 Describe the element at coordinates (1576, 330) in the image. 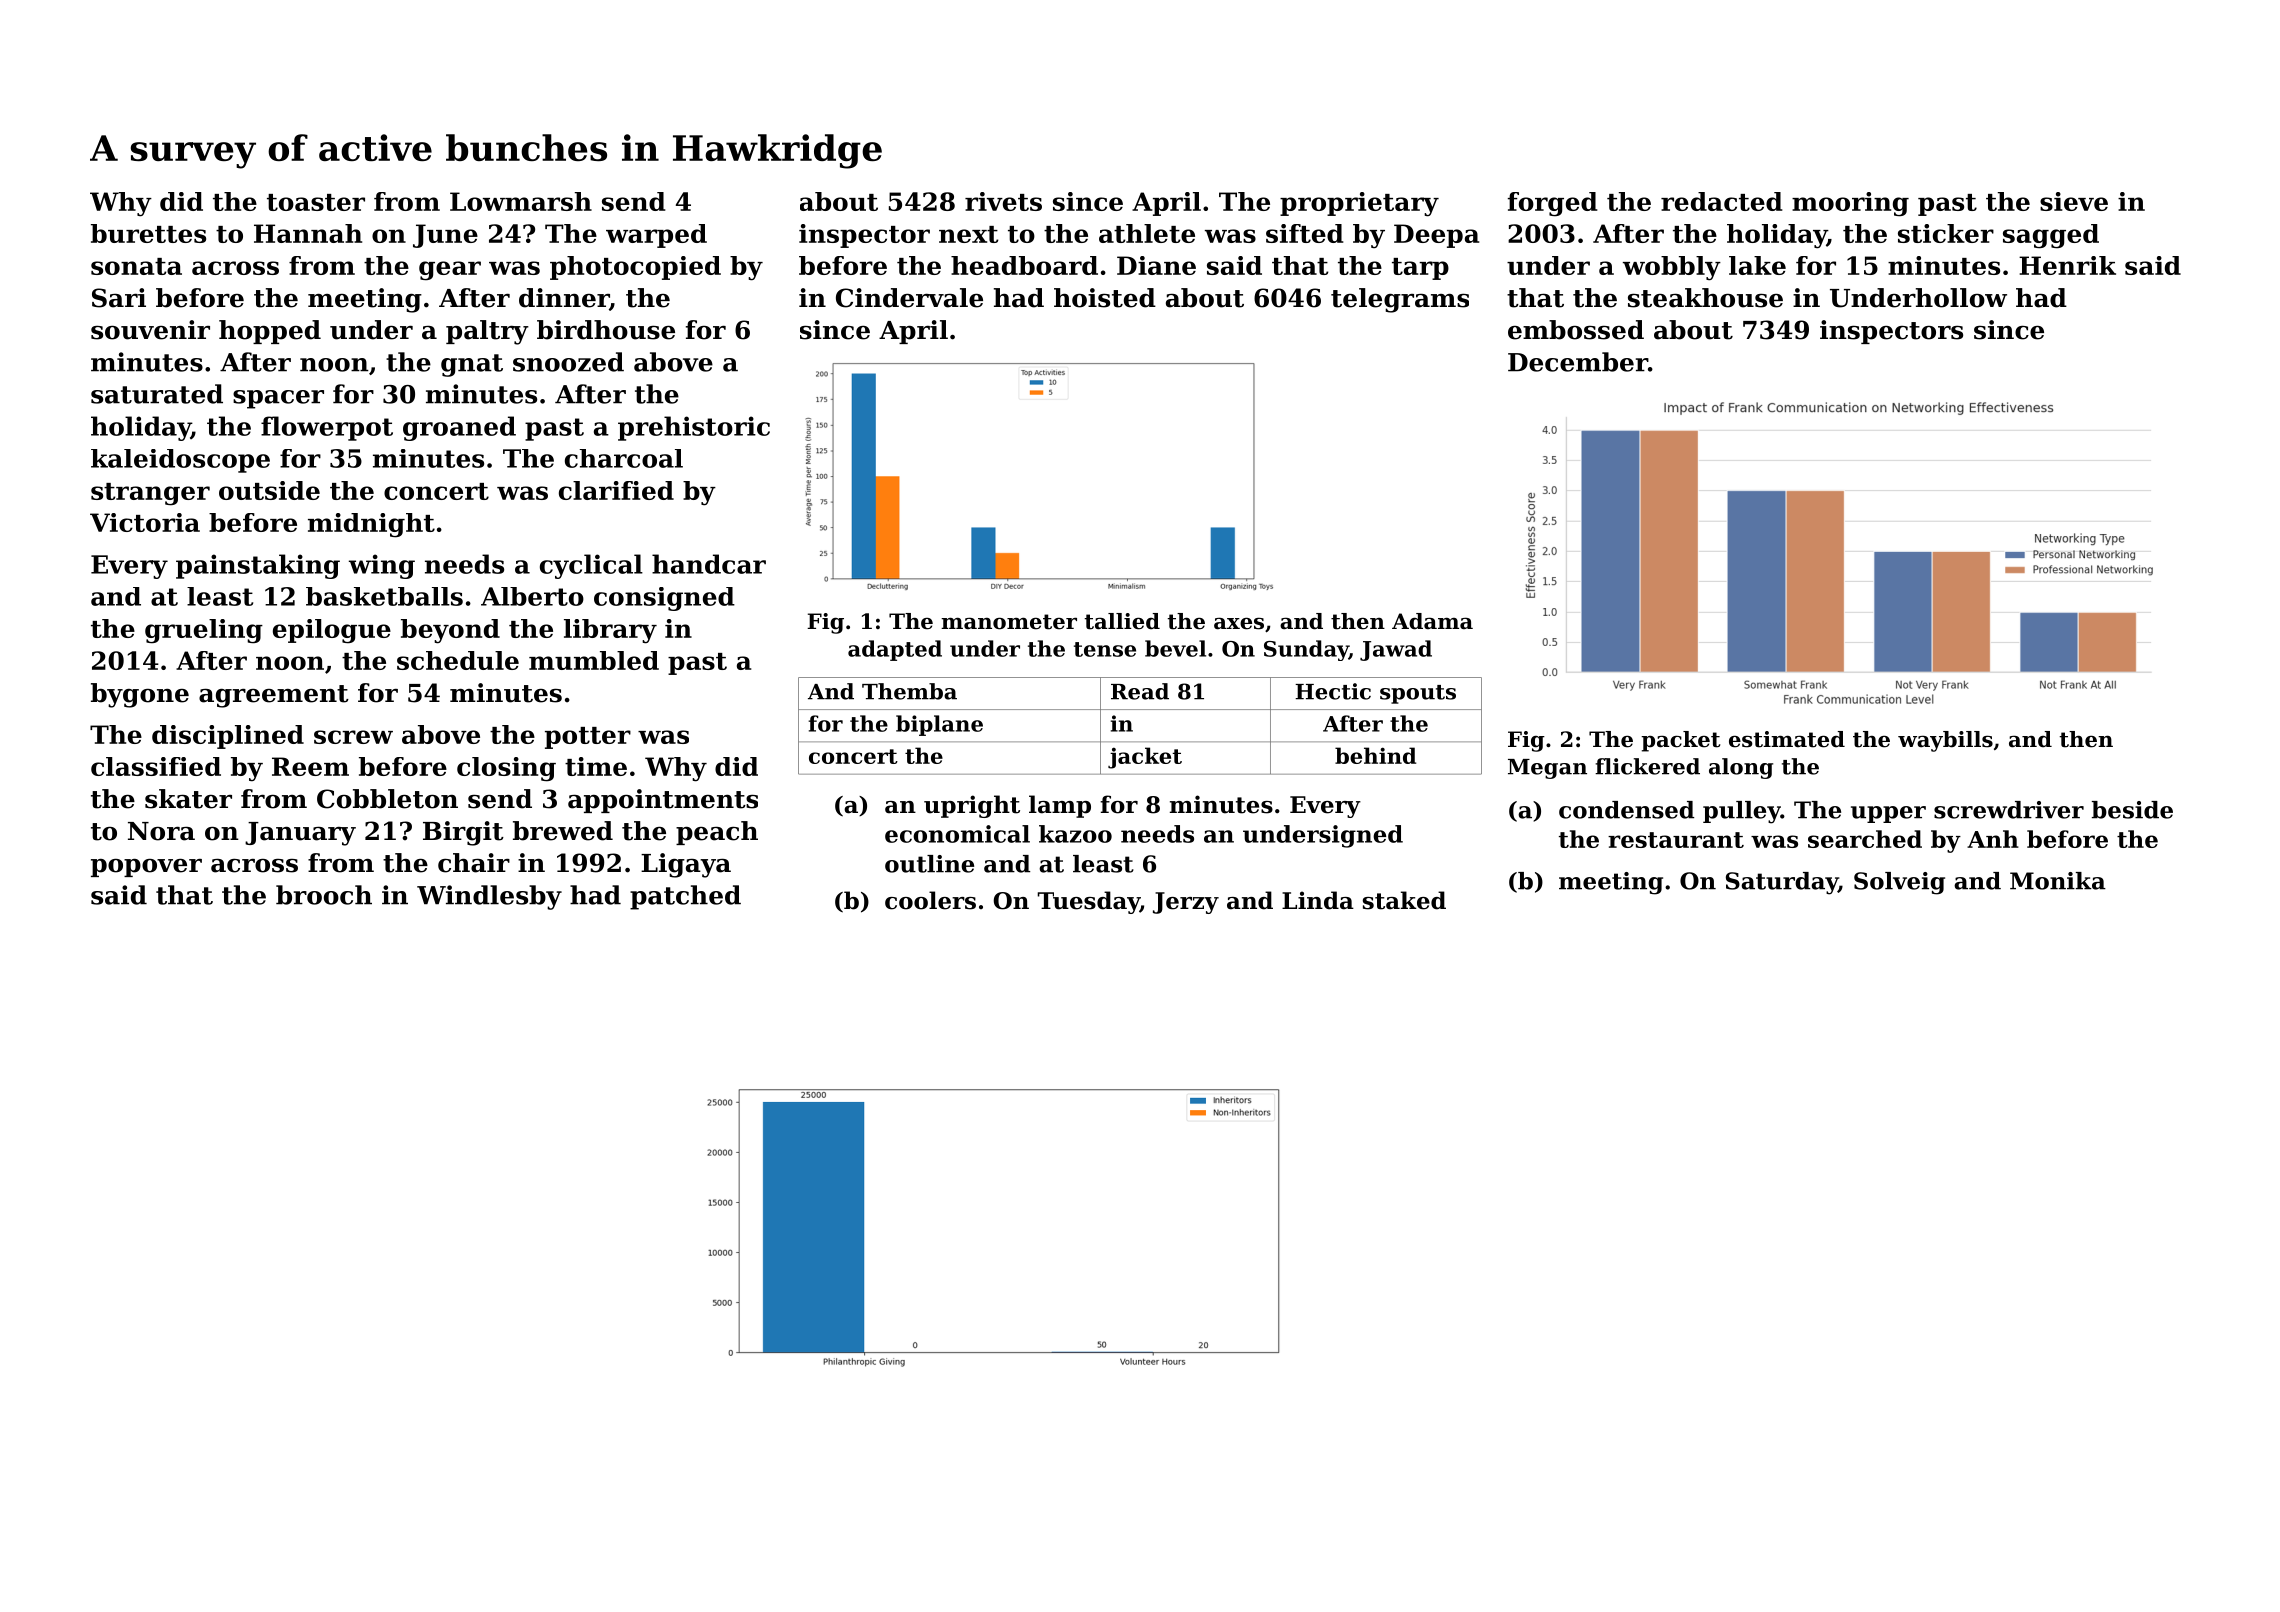

I see `embossed` at that location.
